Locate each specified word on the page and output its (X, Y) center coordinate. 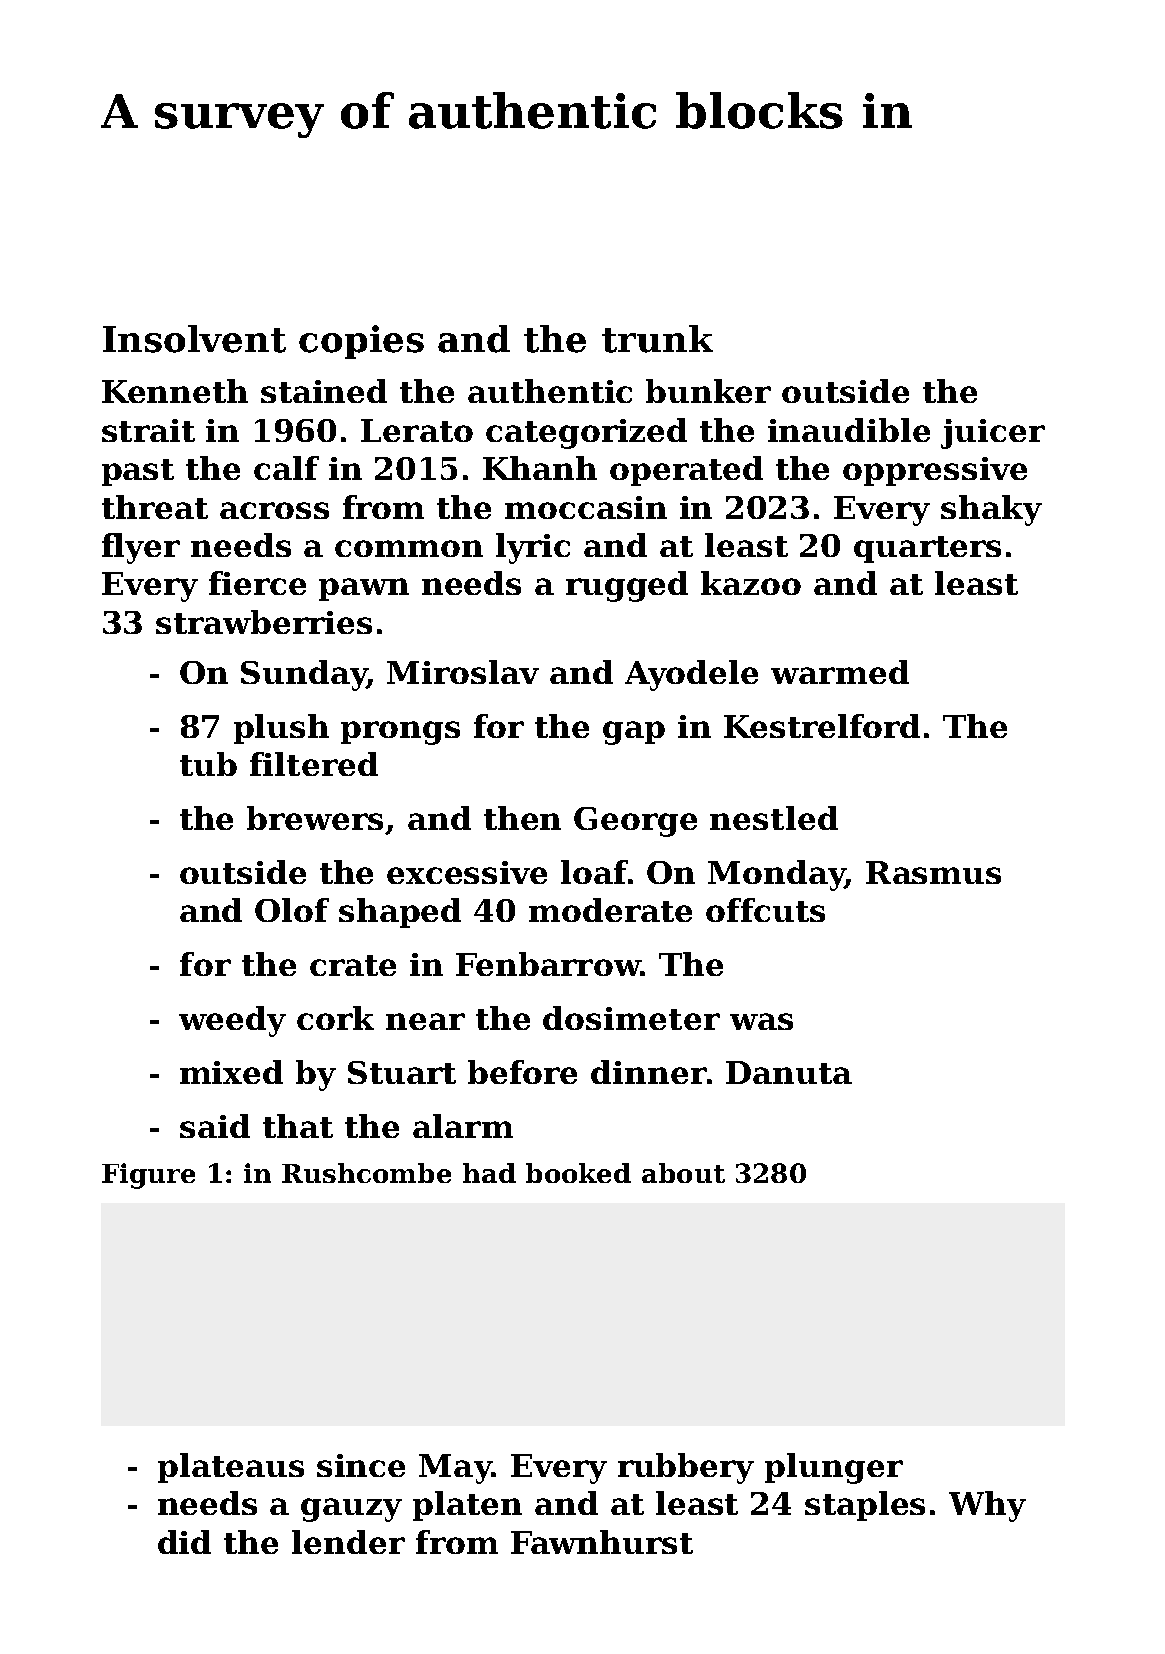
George (635, 822)
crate (353, 965)
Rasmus (933, 872)
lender (348, 1542)
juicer (993, 434)
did (184, 1542)
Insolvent (194, 339)
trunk (657, 339)
